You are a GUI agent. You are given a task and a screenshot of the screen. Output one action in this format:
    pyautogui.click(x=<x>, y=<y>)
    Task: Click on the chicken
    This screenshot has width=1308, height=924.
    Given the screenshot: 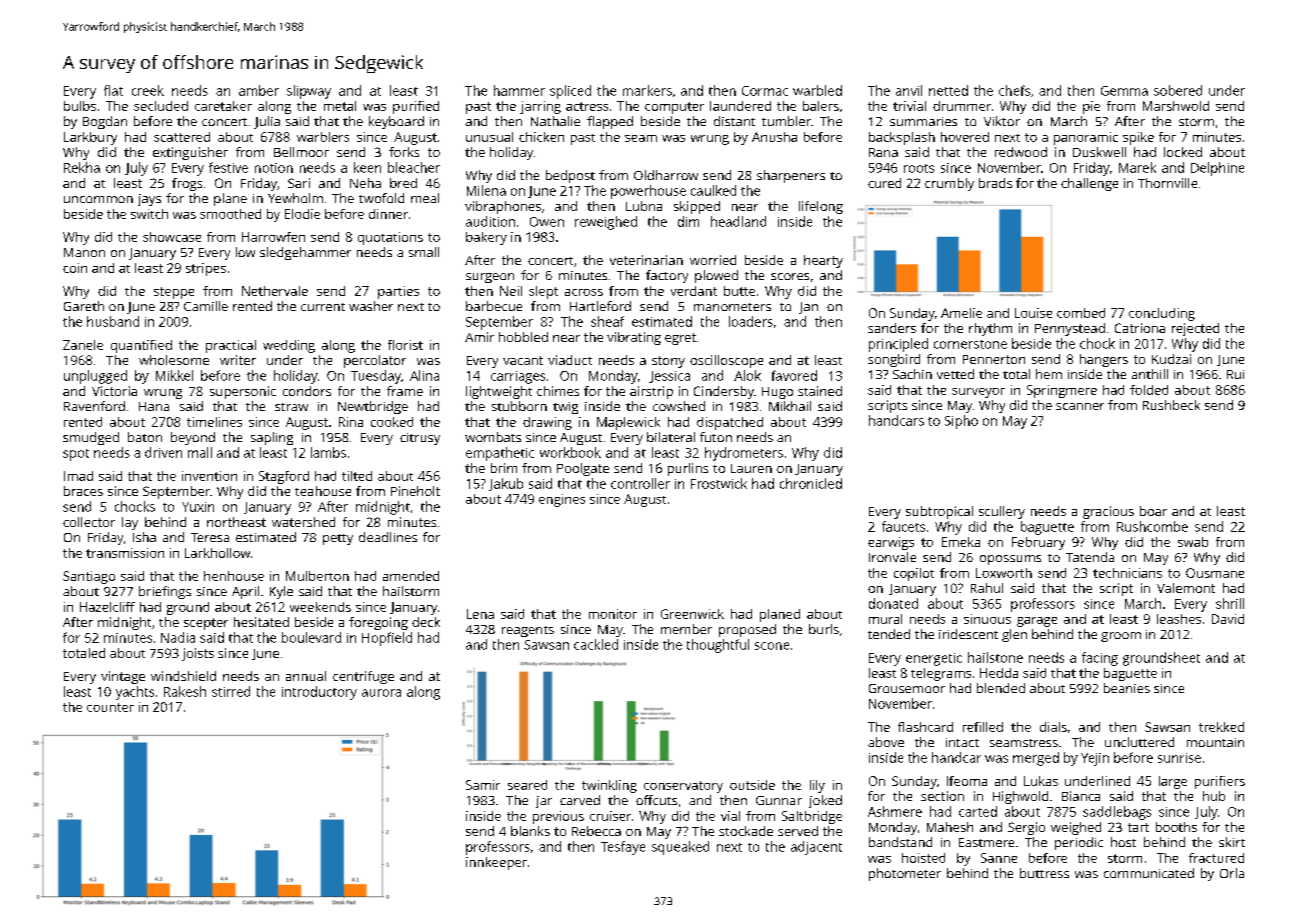 What is the action you would take?
    pyautogui.click(x=541, y=137)
